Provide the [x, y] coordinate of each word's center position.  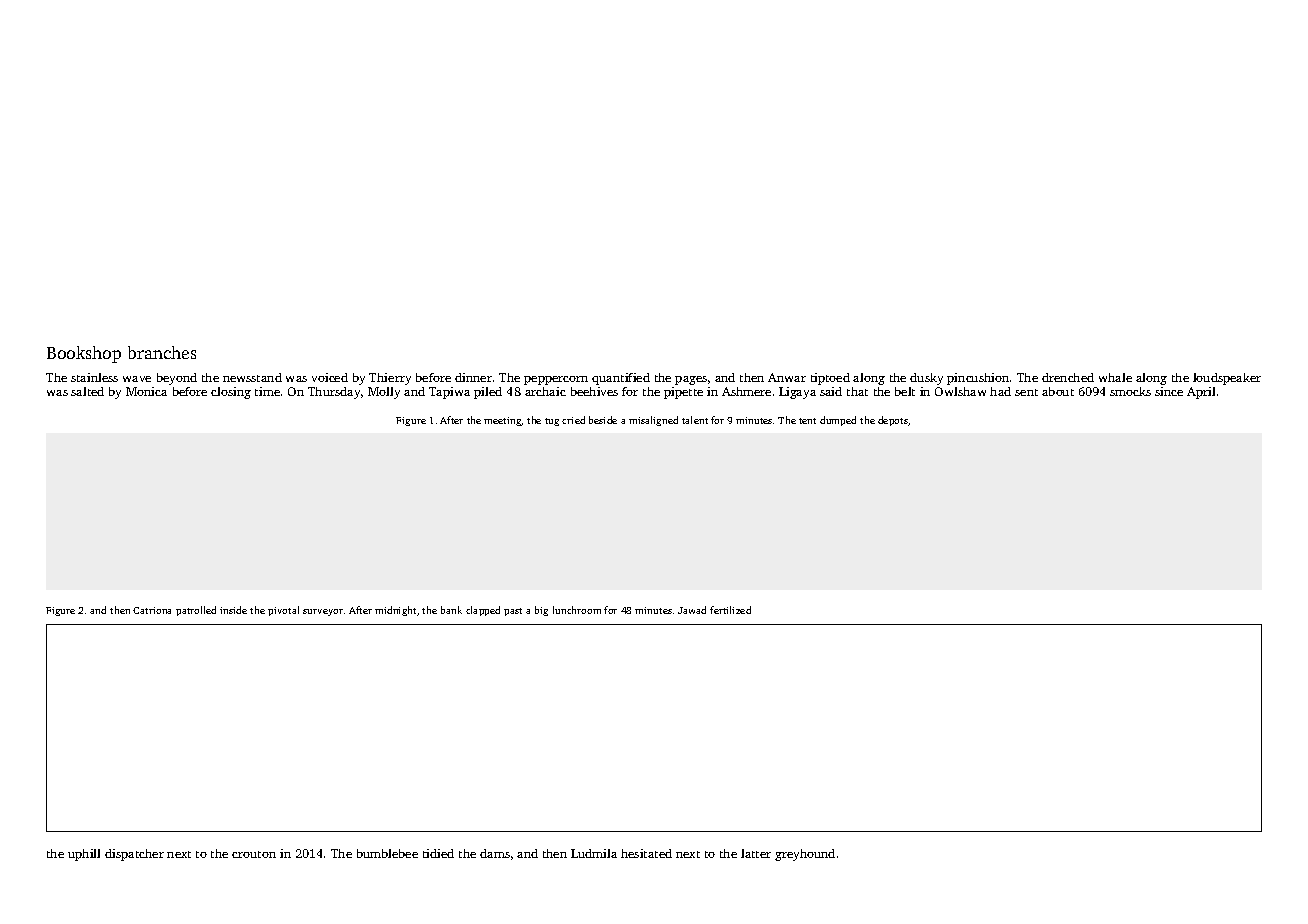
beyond [177, 379]
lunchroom [577, 610]
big [541, 611]
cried [573, 420]
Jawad [692, 610]
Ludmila [594, 853]
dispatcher [134, 855]
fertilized [730, 610]
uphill [84, 855]
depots [893, 421]
